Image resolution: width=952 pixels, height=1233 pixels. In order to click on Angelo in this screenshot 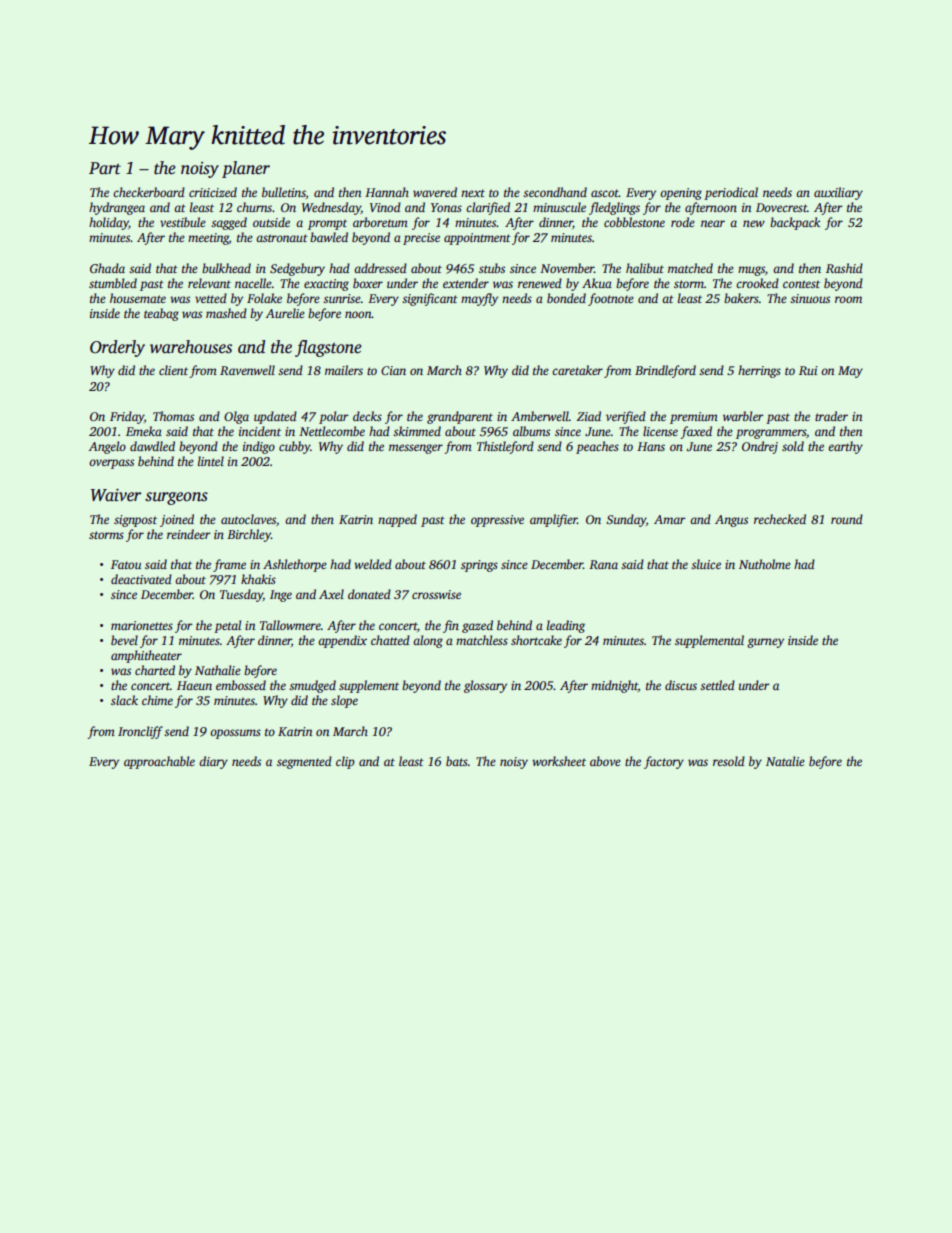, I will do `click(107, 447)`.
